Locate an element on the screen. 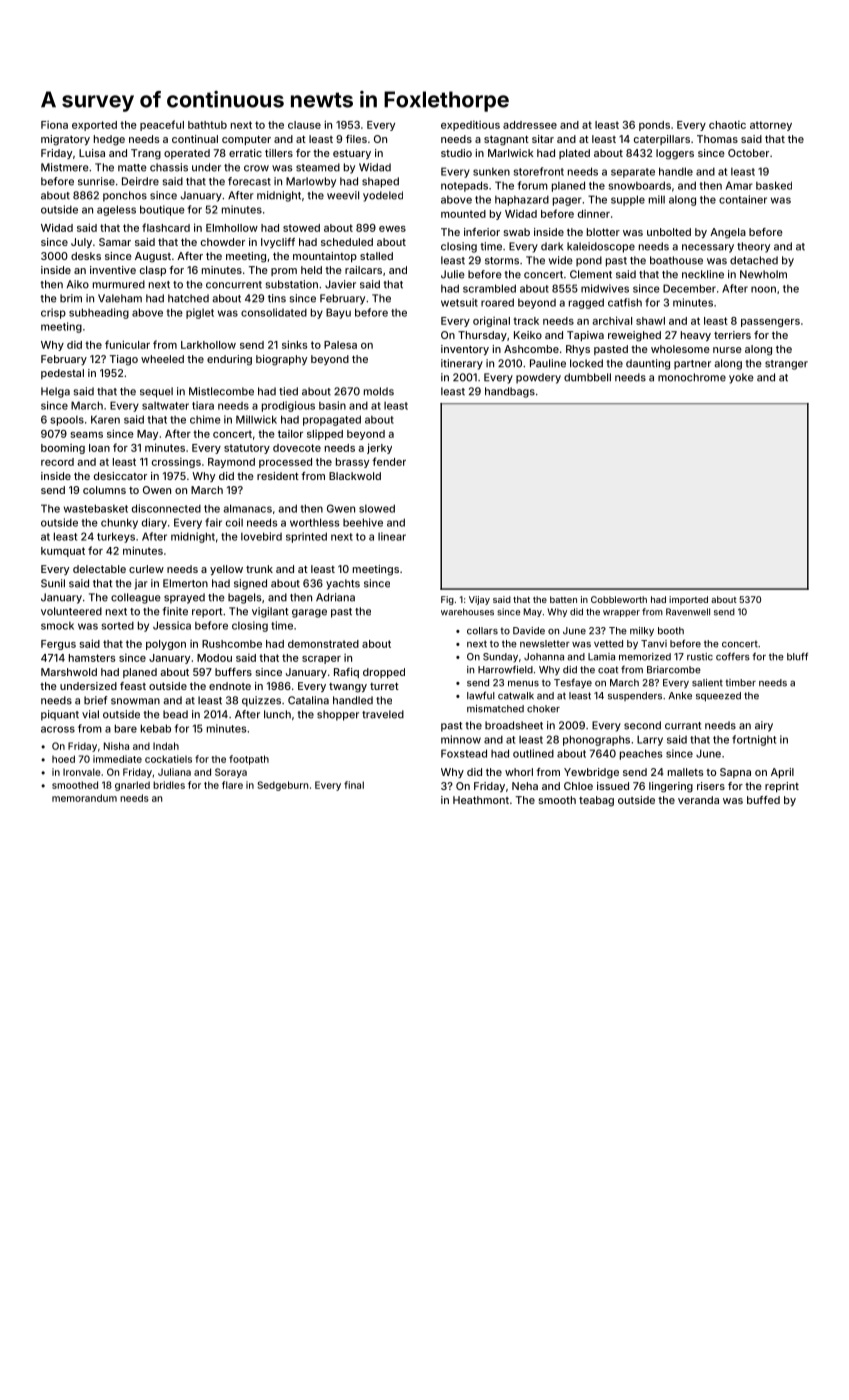 Image resolution: width=849 pixels, height=1400 pixels. memorandum is located at coordinates (84, 798).
